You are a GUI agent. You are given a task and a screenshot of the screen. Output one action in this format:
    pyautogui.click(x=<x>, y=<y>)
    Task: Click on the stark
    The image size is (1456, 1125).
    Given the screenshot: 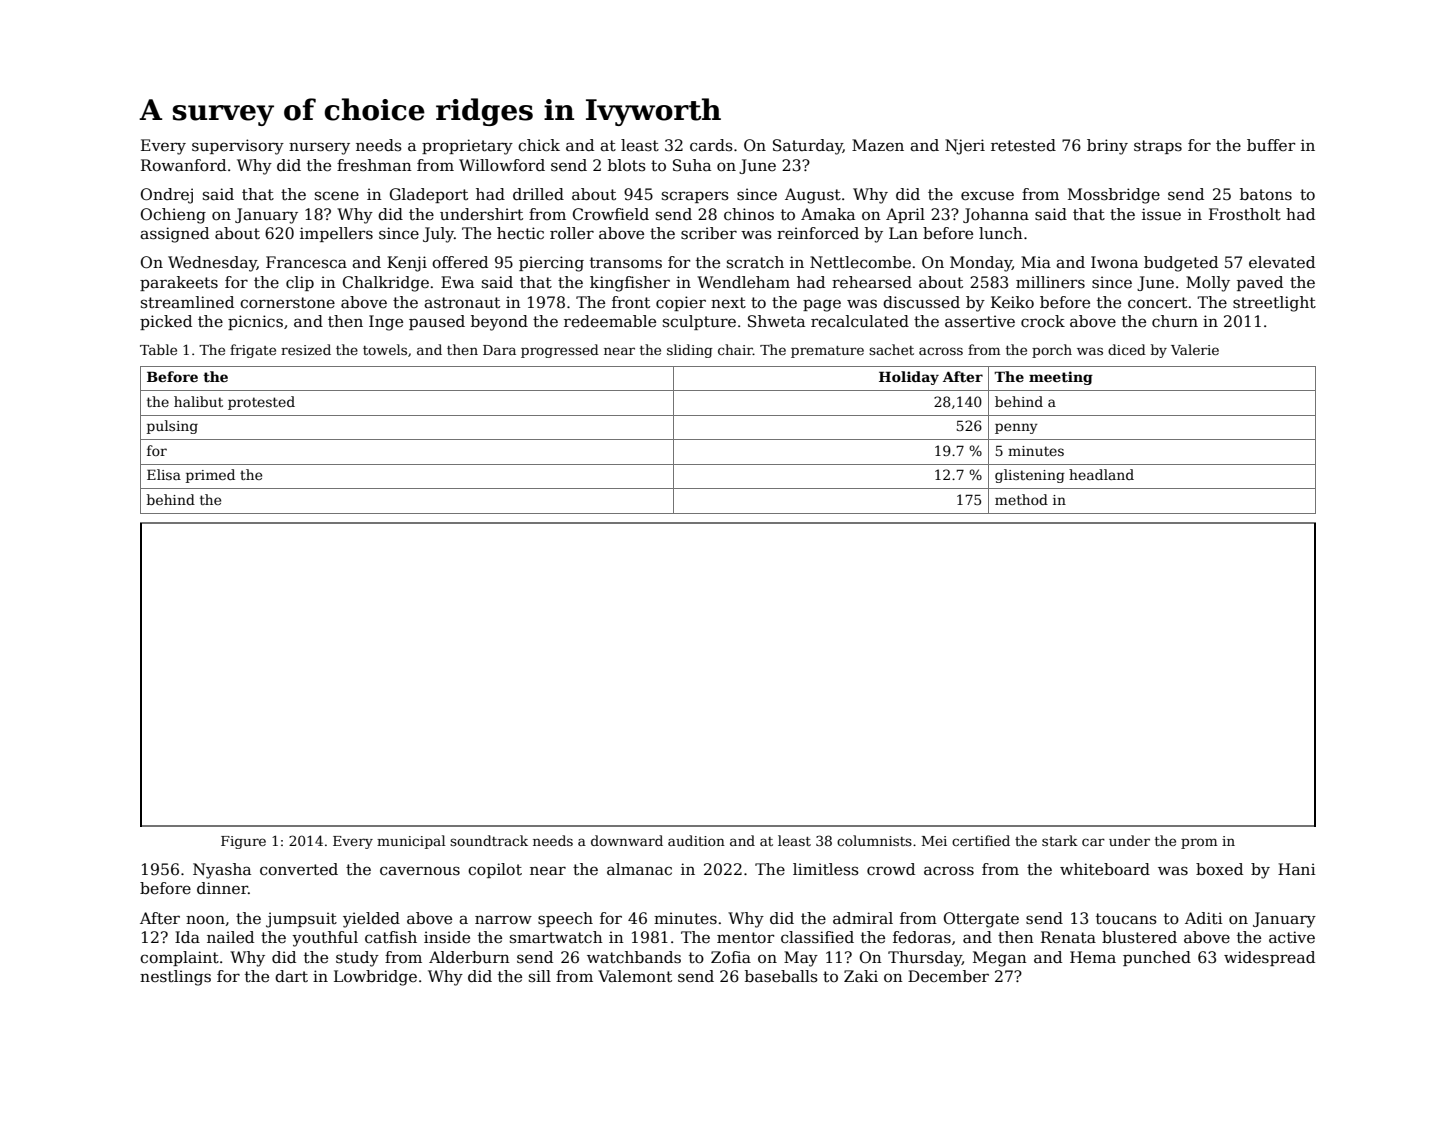 What is the action you would take?
    pyautogui.click(x=1060, y=840)
